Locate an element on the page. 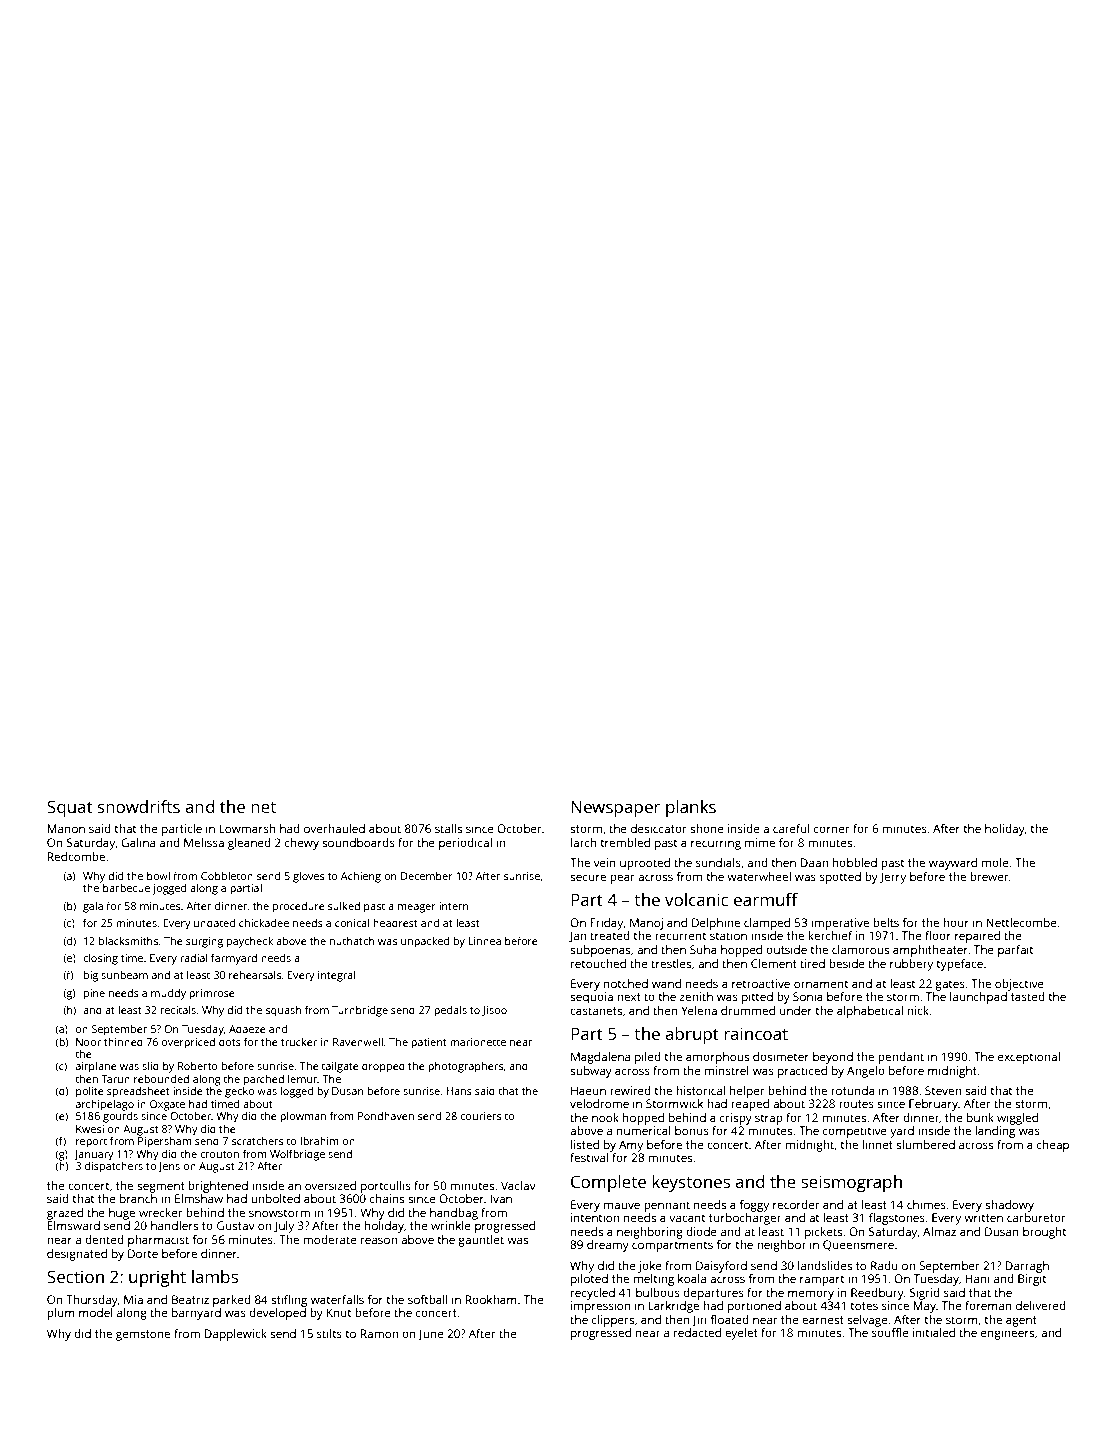  minstrel is located at coordinates (727, 1070).
